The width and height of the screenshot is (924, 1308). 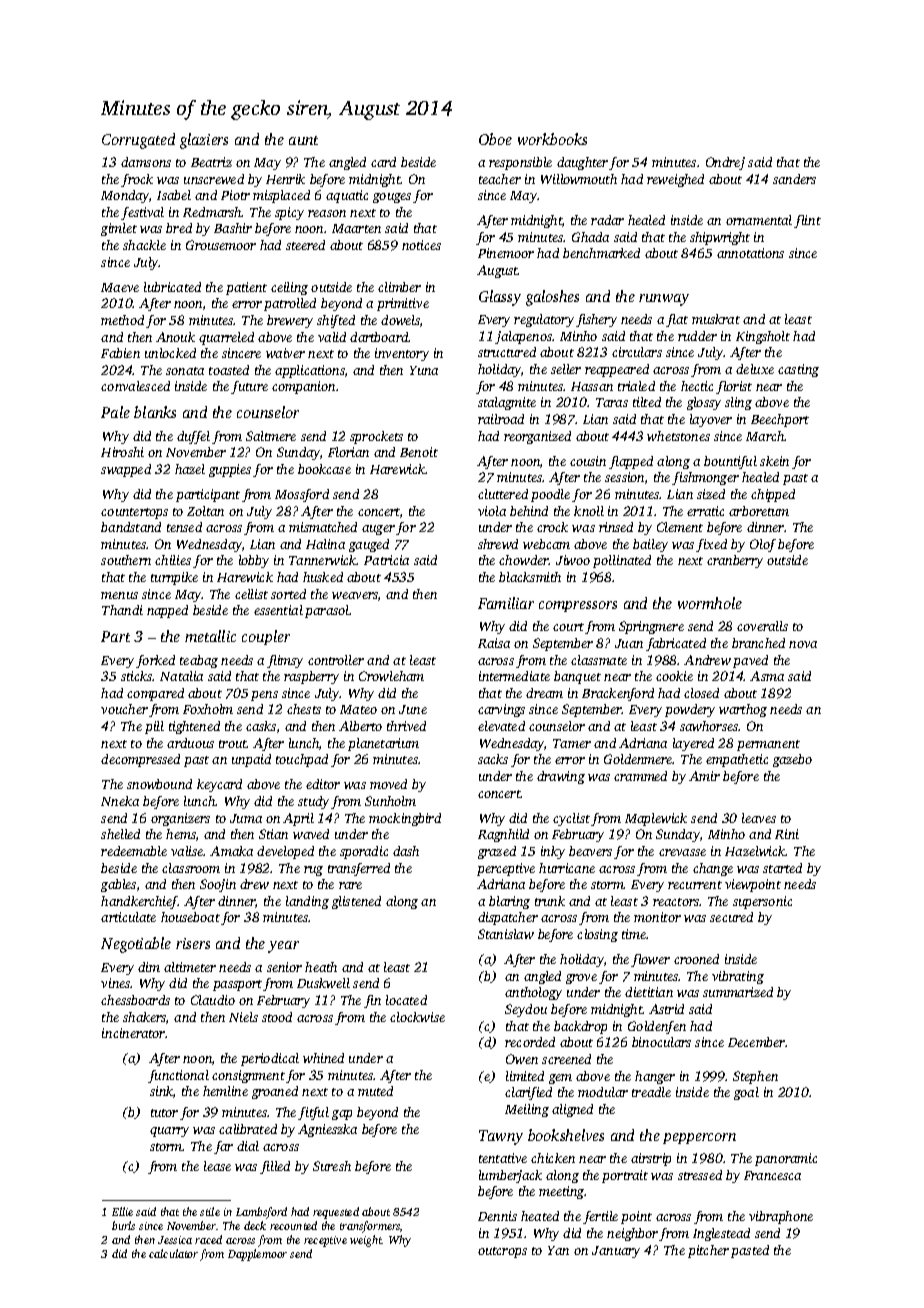 What do you see at coordinates (235, 195) in the screenshot?
I see `Piotr` at bounding box center [235, 195].
